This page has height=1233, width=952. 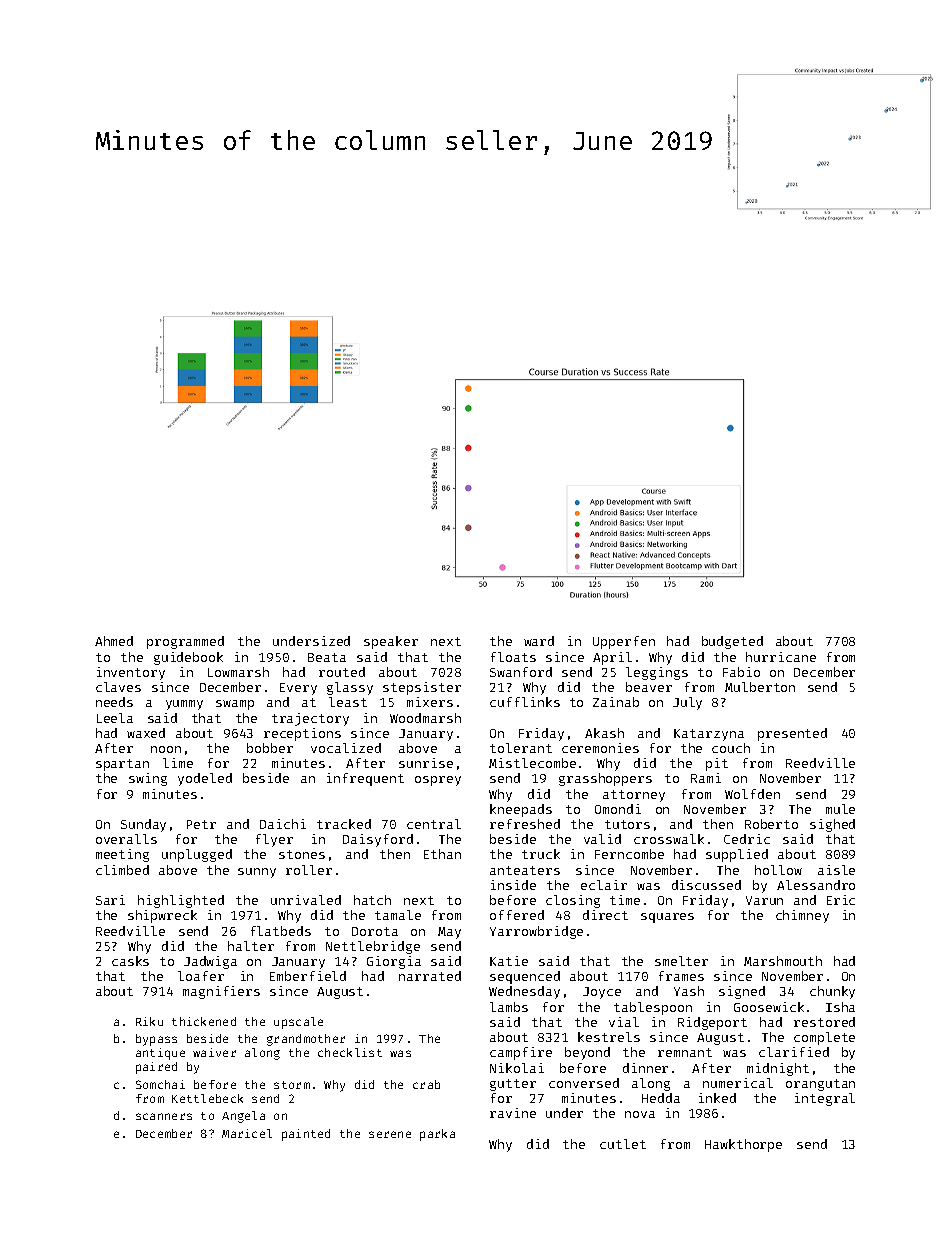 I want to click on Hawkthorpe, so click(x=743, y=1145).
